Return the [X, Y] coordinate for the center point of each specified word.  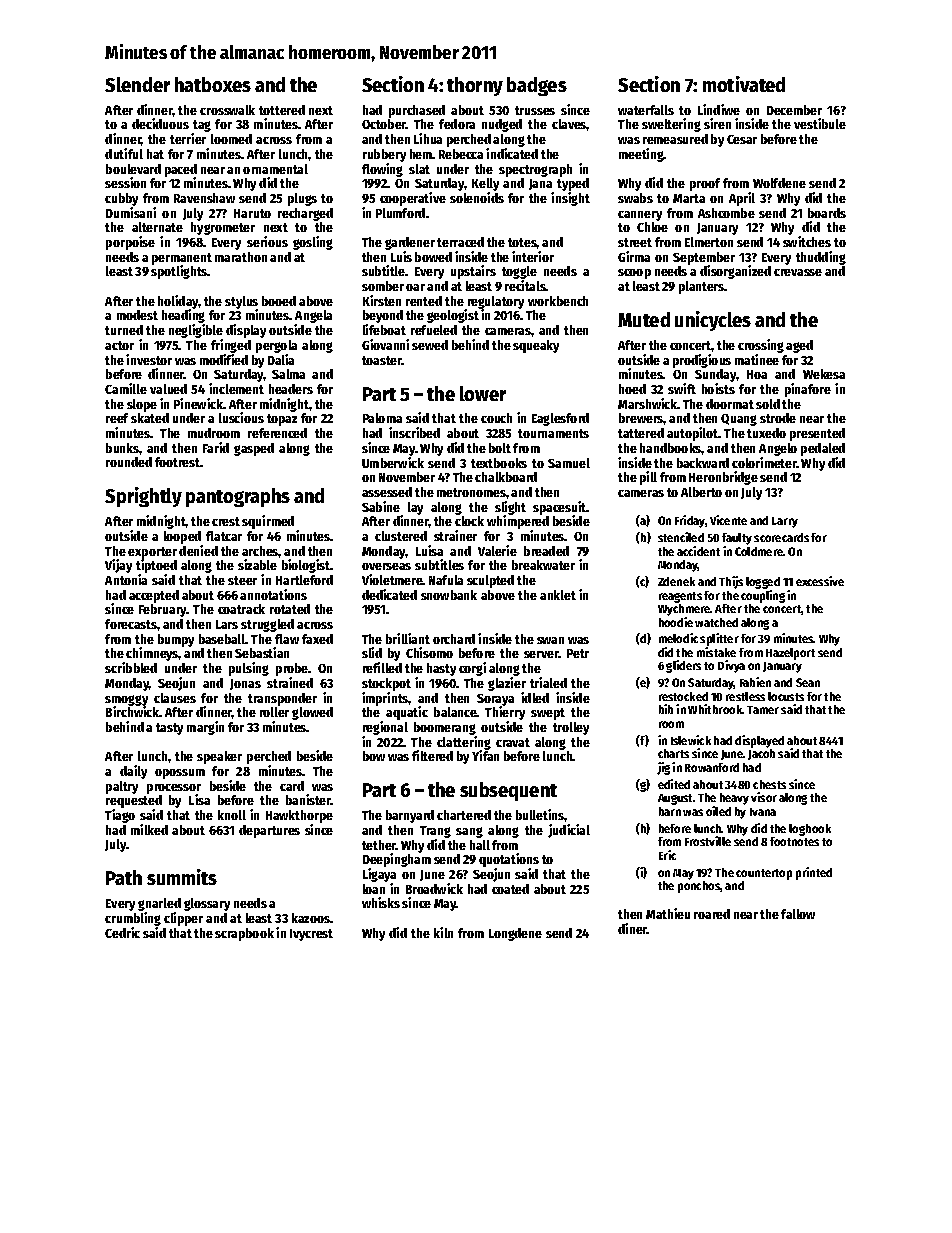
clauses [175, 698]
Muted [644, 319]
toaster [382, 360]
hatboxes [213, 84]
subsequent [508, 791]
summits [182, 877]
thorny [475, 86]
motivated [744, 84]
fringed [231, 346]
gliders [683, 666]
